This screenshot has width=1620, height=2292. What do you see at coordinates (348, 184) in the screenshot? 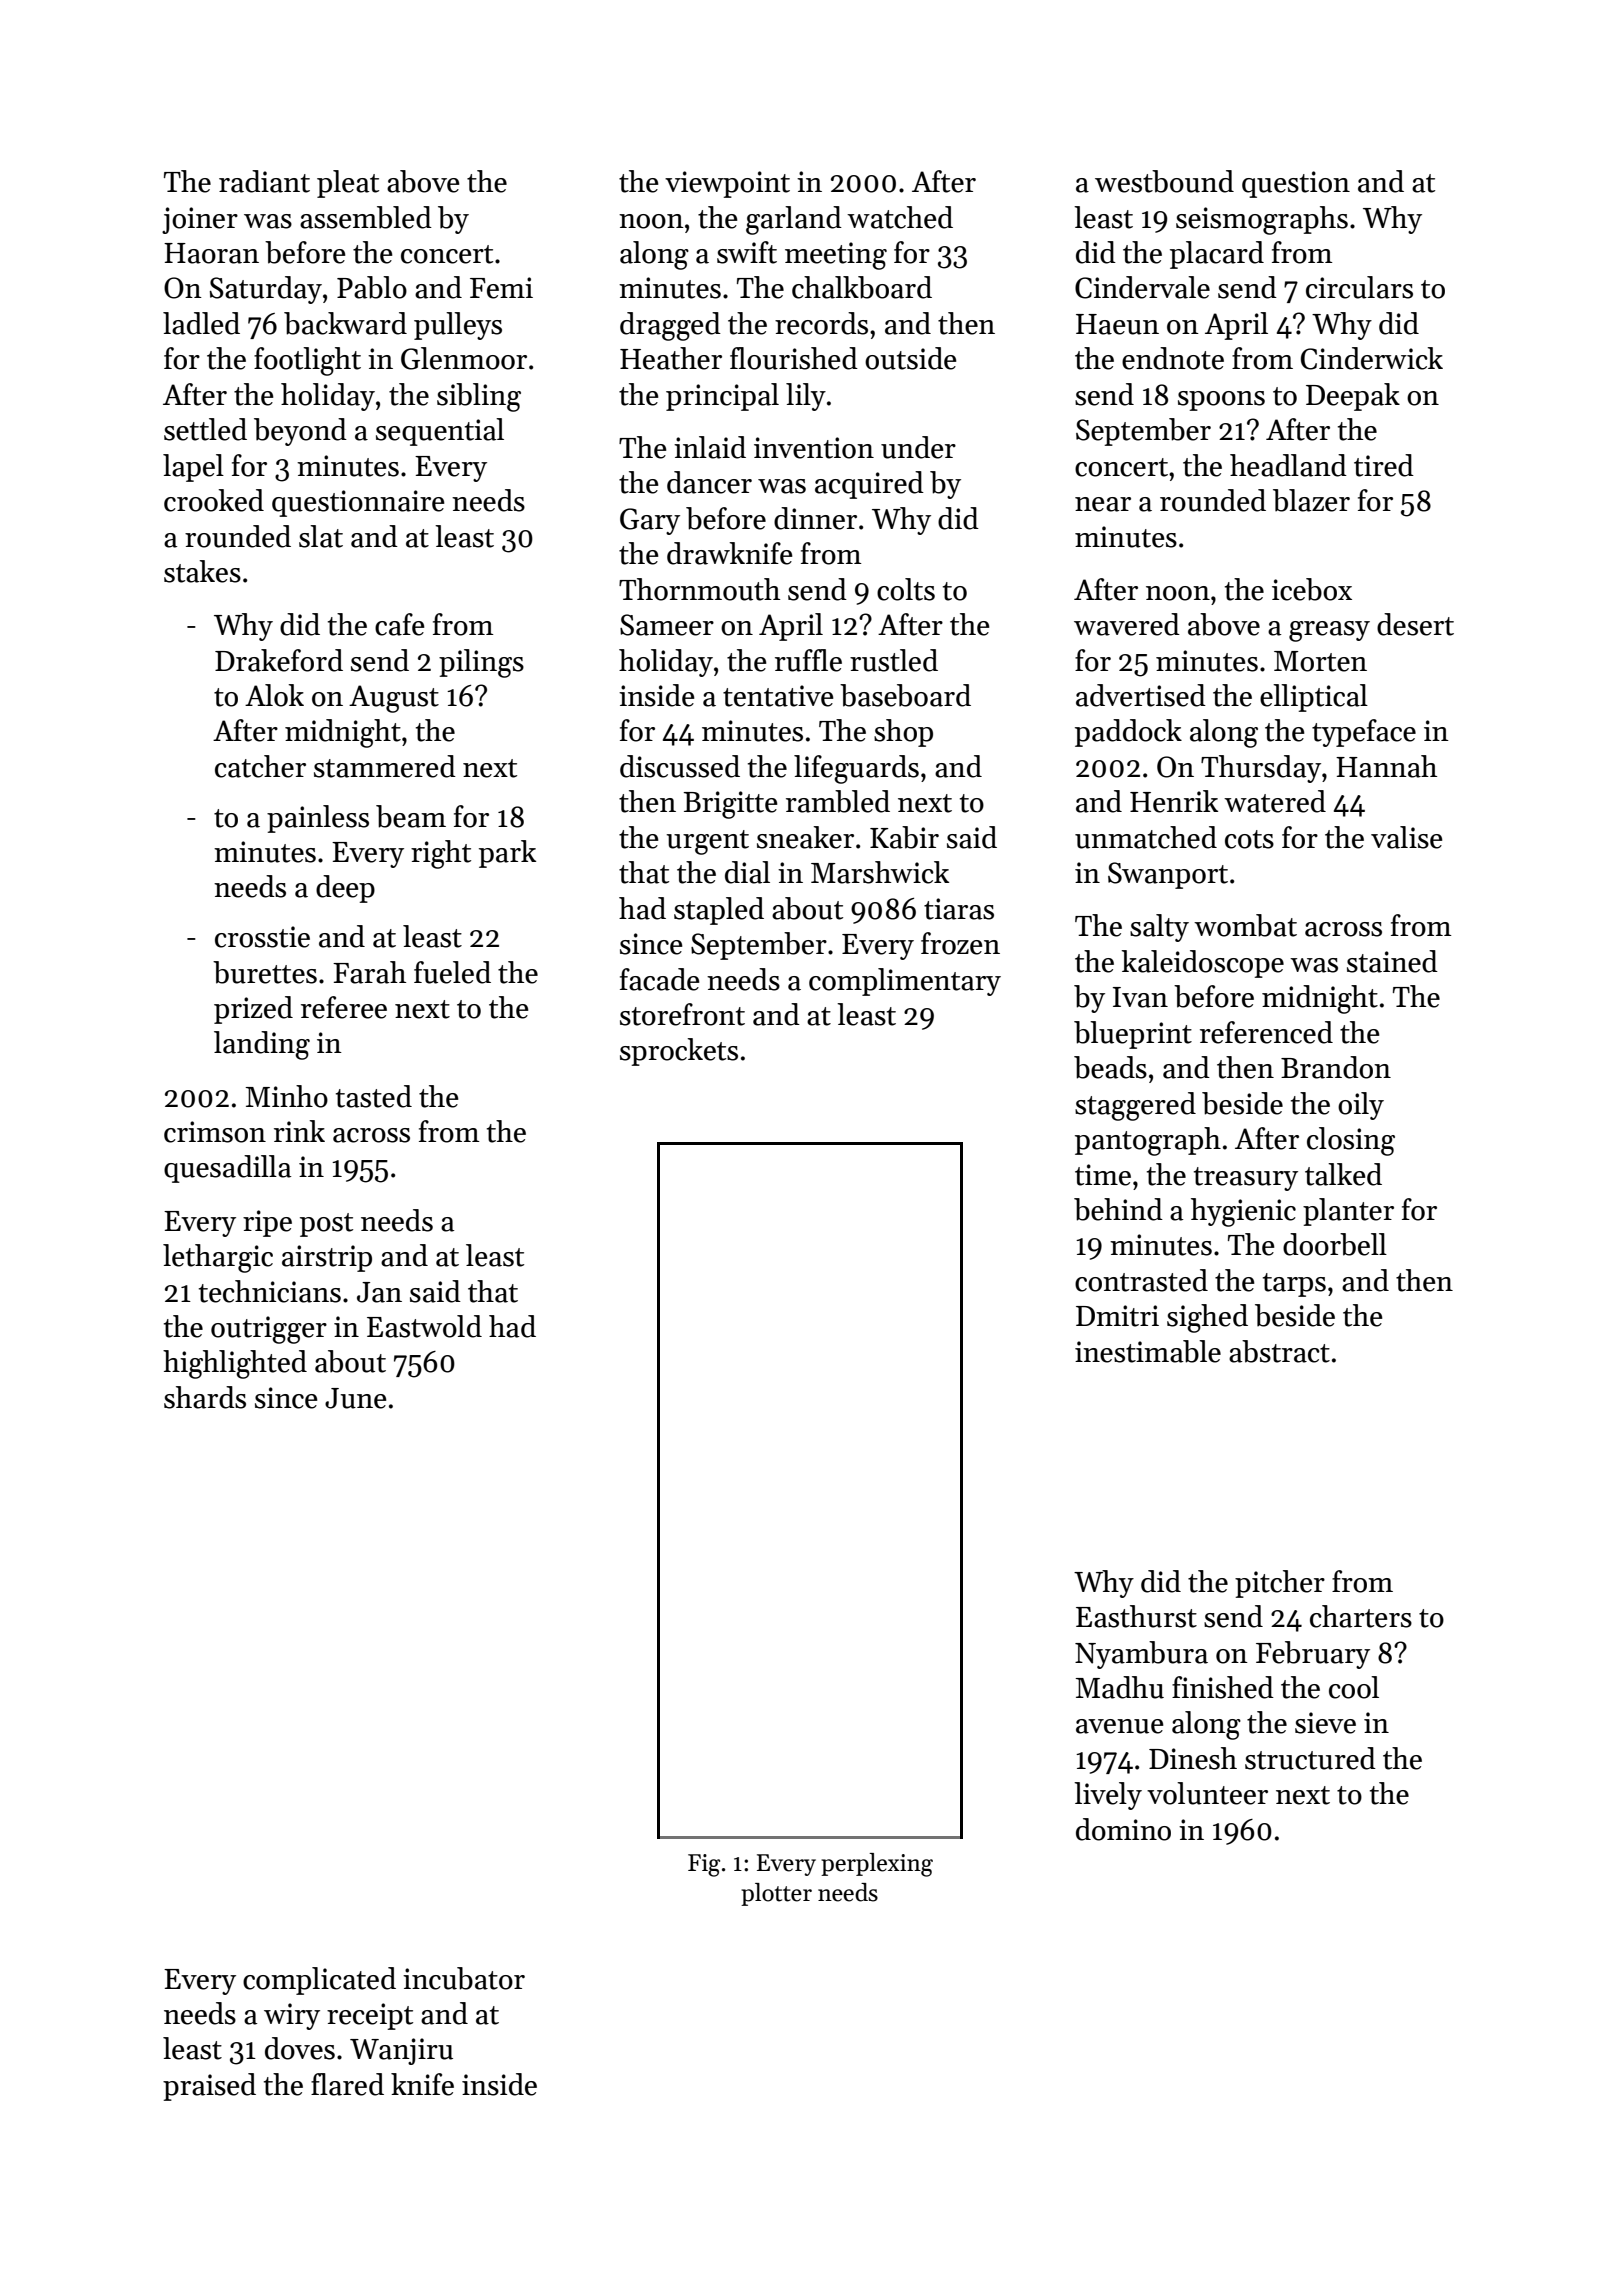
I see `pleat` at bounding box center [348, 184].
